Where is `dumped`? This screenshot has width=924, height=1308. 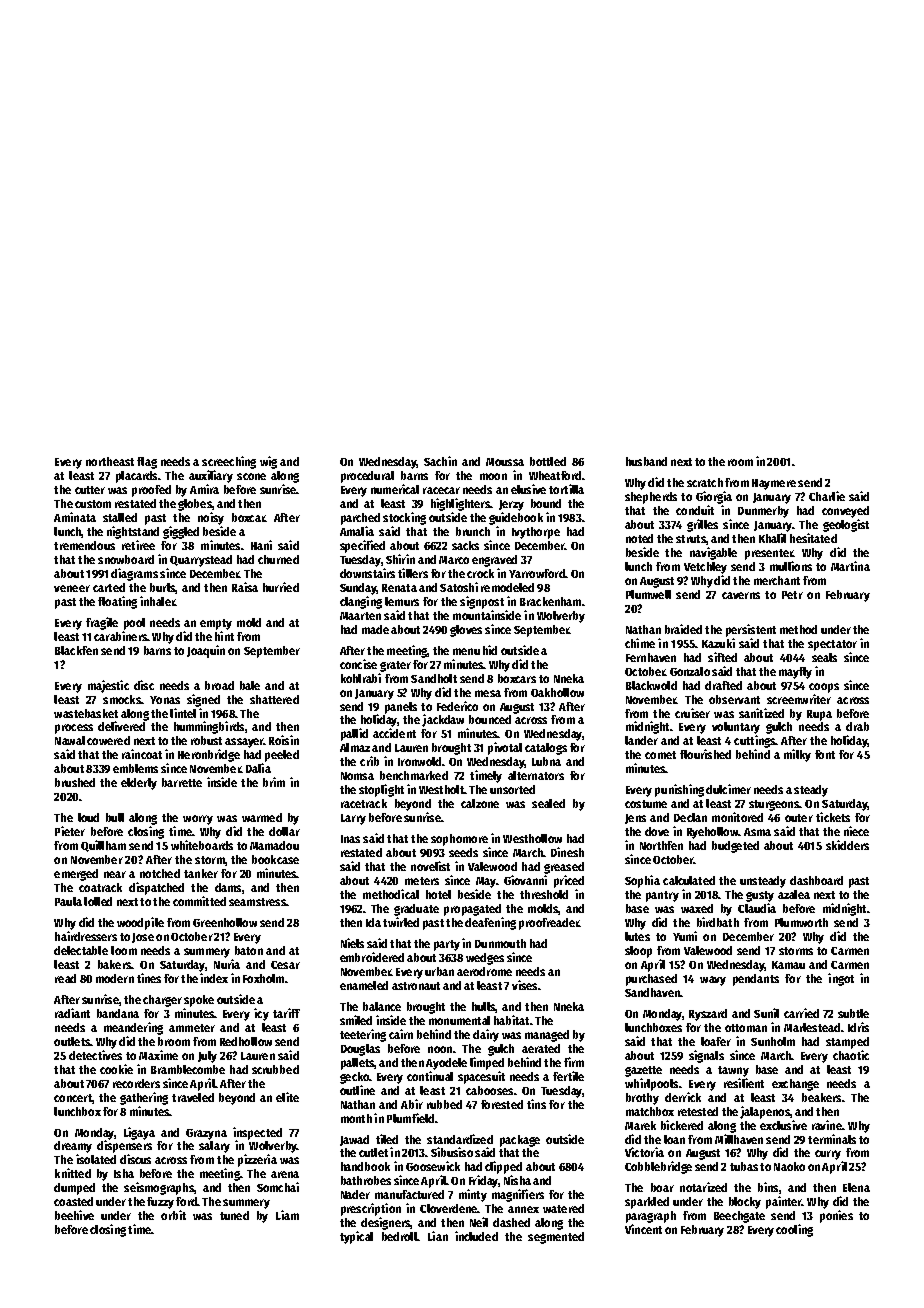 dumped is located at coordinates (74, 1189).
